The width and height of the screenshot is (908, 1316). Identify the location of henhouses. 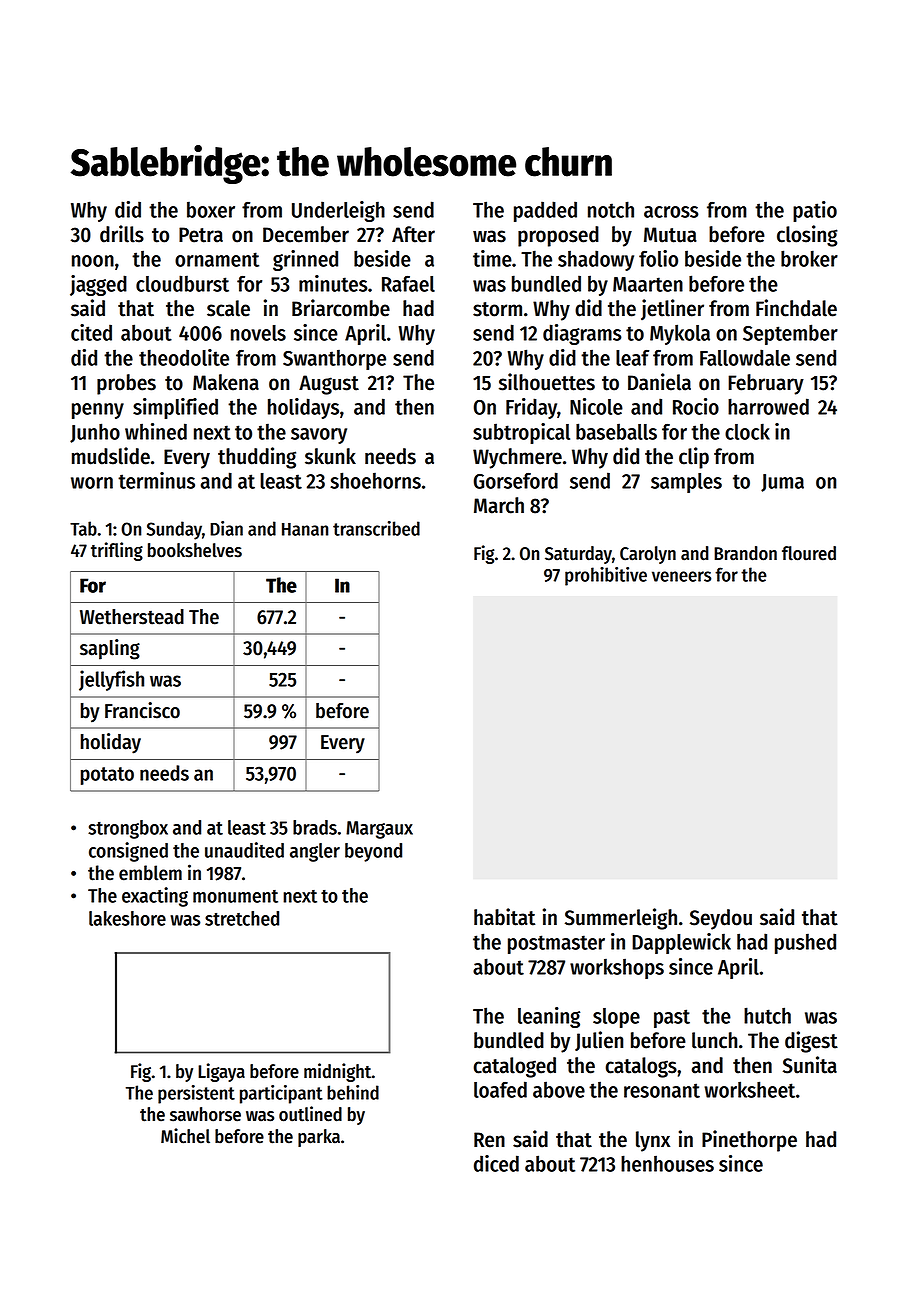
(667, 1163).
